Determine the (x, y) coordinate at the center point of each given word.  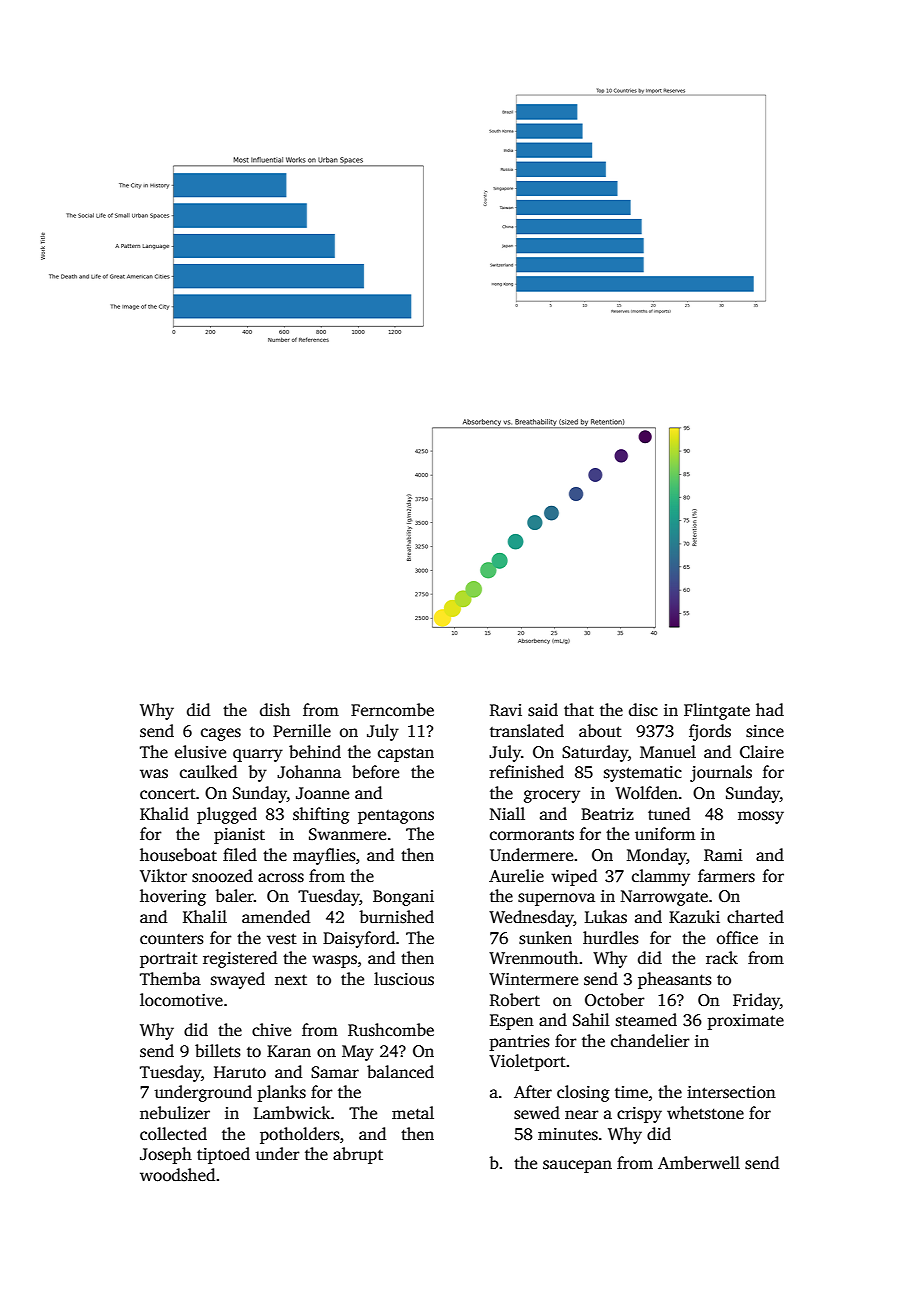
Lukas (606, 917)
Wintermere (533, 979)
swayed (238, 980)
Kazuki (694, 916)
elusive (200, 752)
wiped (574, 877)
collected (173, 1134)
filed (240, 855)
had (770, 709)
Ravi (506, 710)
